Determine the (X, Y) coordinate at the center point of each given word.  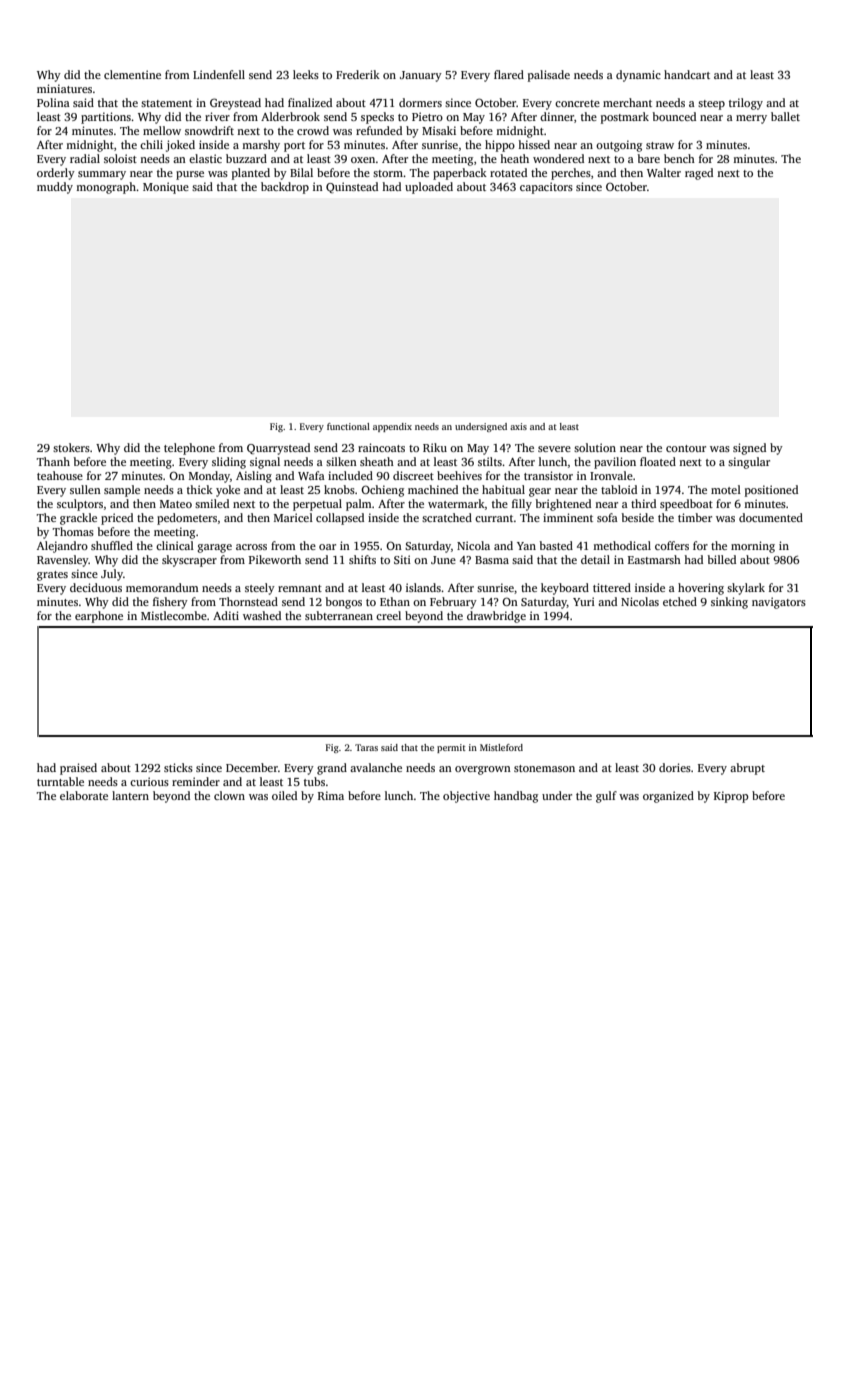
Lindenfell (219, 74)
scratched (447, 517)
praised (78, 769)
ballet (785, 116)
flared (509, 74)
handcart (687, 74)
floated (658, 461)
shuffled (112, 545)
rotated (508, 172)
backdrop (285, 188)
